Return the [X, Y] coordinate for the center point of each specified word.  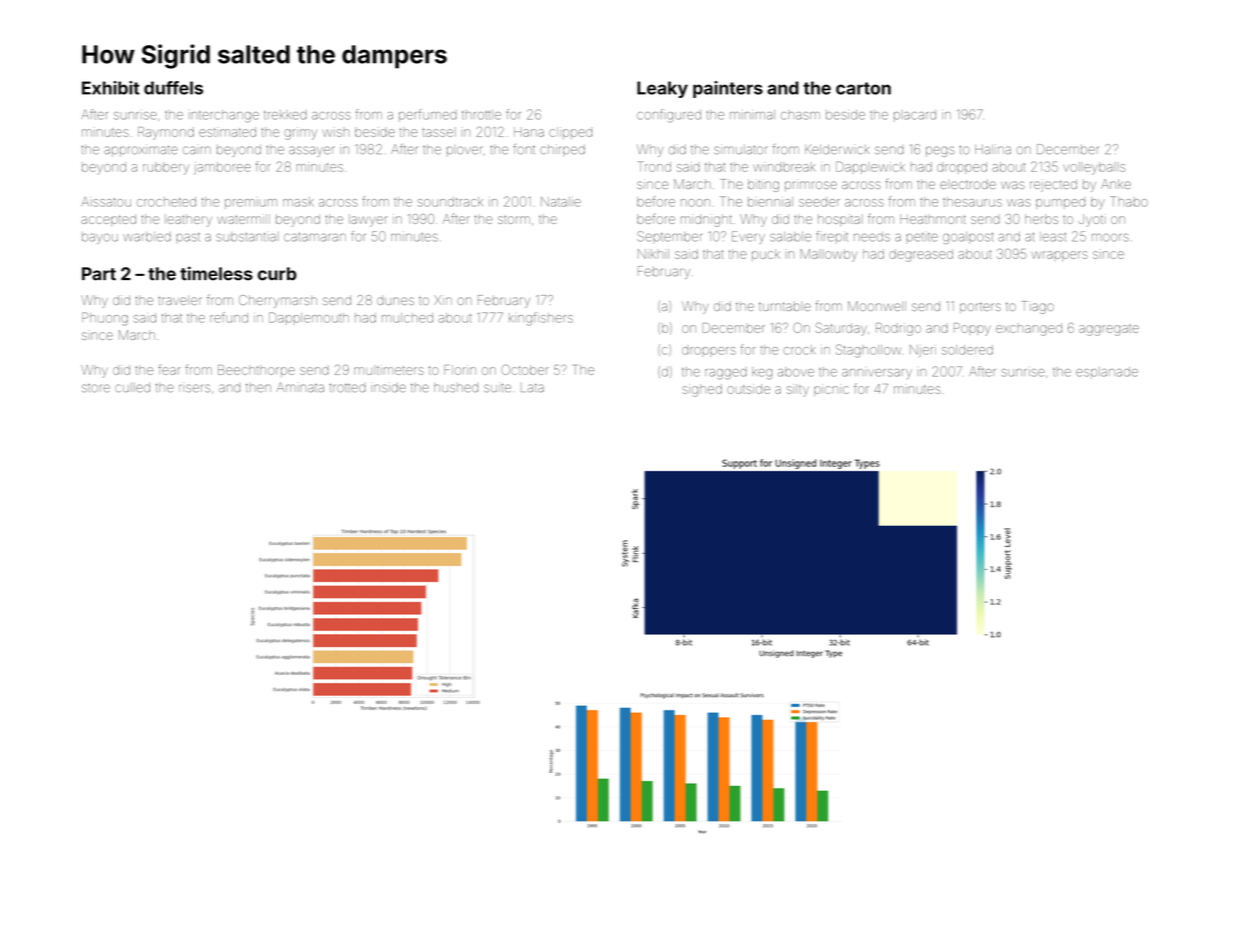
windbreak [784, 168]
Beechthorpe [256, 371]
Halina [993, 149]
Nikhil [653, 254]
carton [863, 88]
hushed [456, 388]
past [188, 237]
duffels [173, 88]
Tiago [1038, 307]
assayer [312, 151]
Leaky [662, 89]
